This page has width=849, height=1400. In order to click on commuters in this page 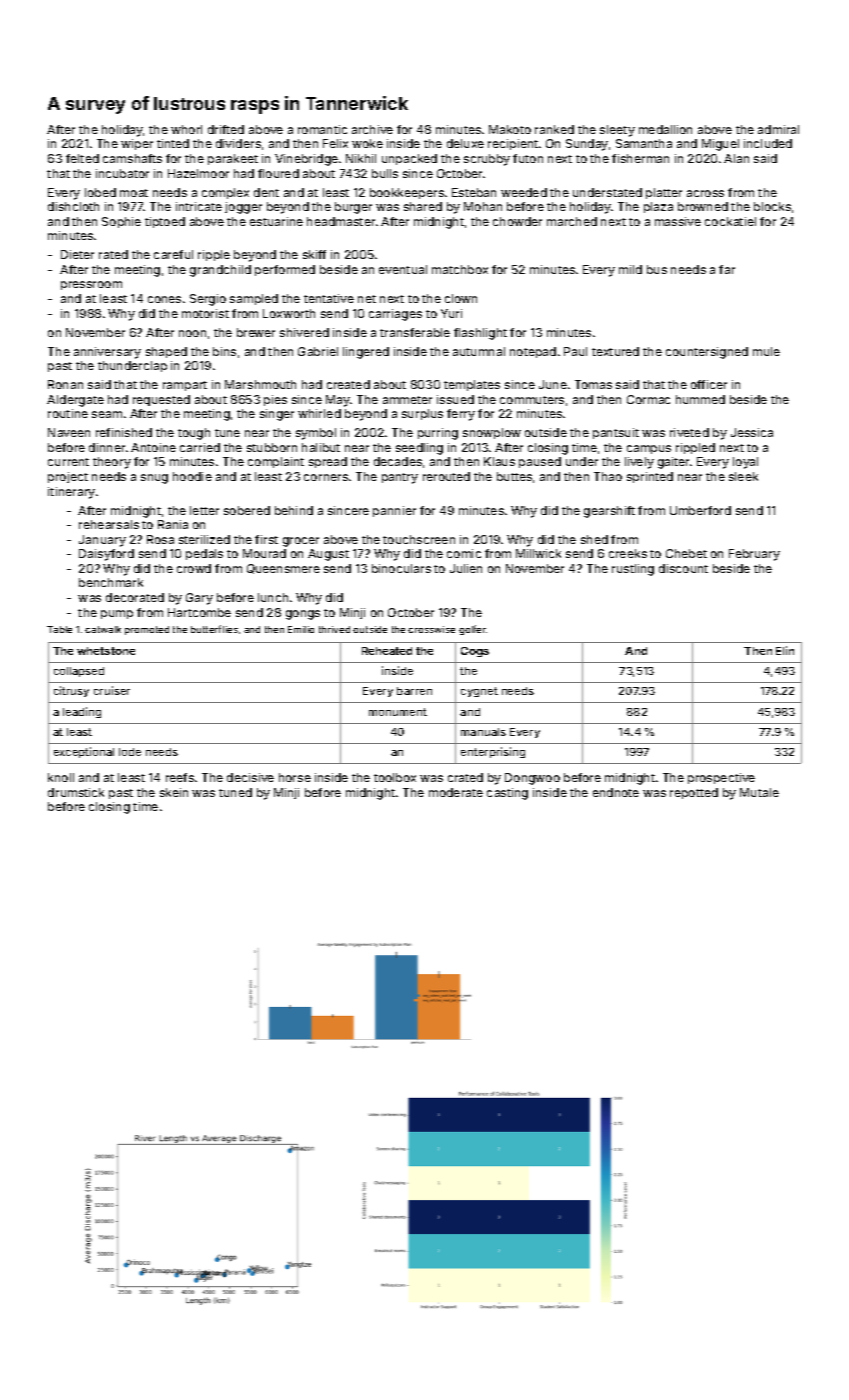, I will do `click(532, 400)`.
